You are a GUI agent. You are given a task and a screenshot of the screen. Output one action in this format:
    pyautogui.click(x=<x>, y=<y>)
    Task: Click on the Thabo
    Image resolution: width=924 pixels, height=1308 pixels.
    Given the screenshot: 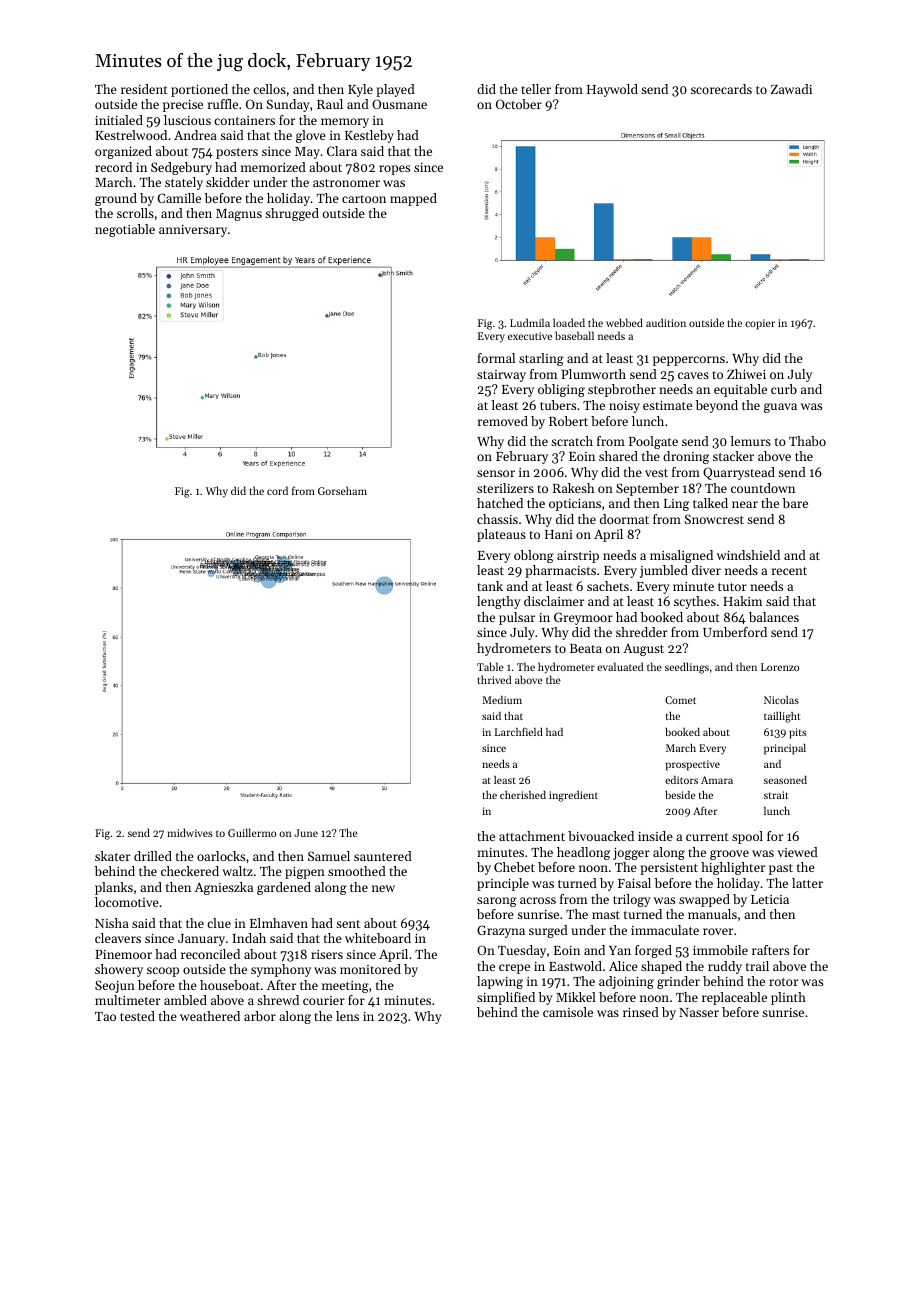 What is the action you would take?
    pyautogui.click(x=807, y=441)
